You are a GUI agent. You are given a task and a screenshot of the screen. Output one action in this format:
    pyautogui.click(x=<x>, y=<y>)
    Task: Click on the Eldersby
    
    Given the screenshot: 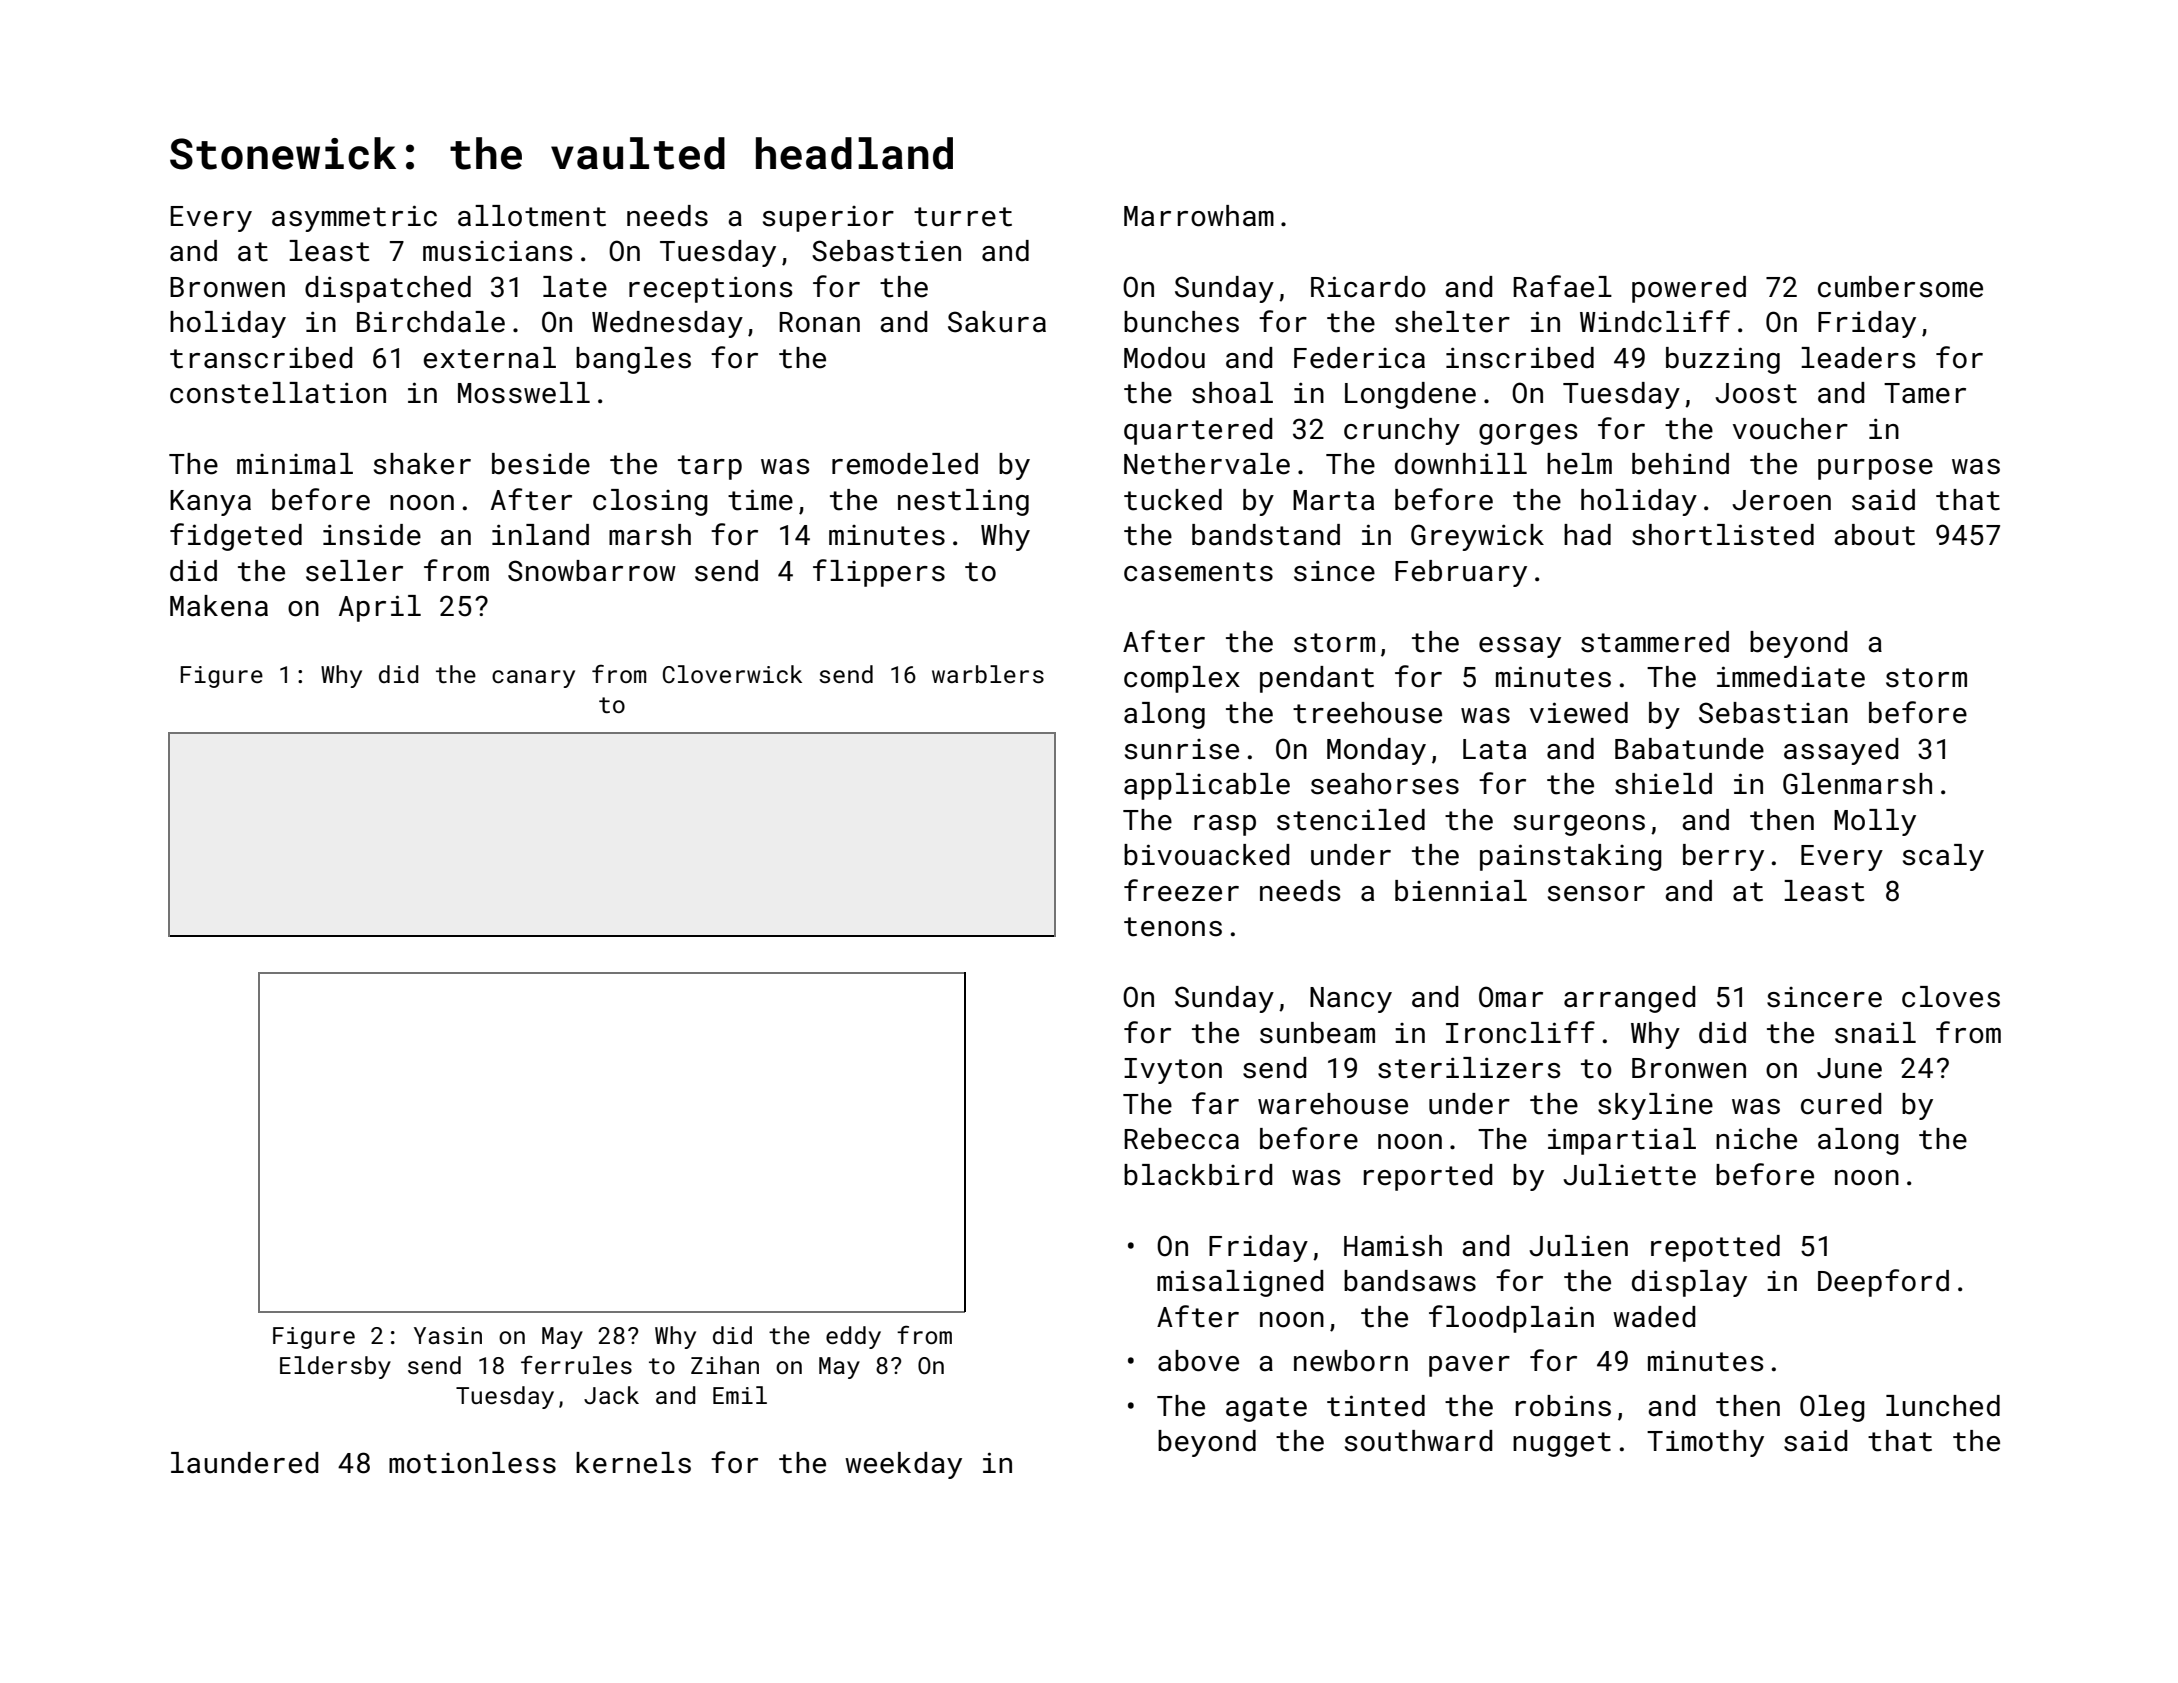 What is the action you would take?
    pyautogui.click(x=335, y=1367)
